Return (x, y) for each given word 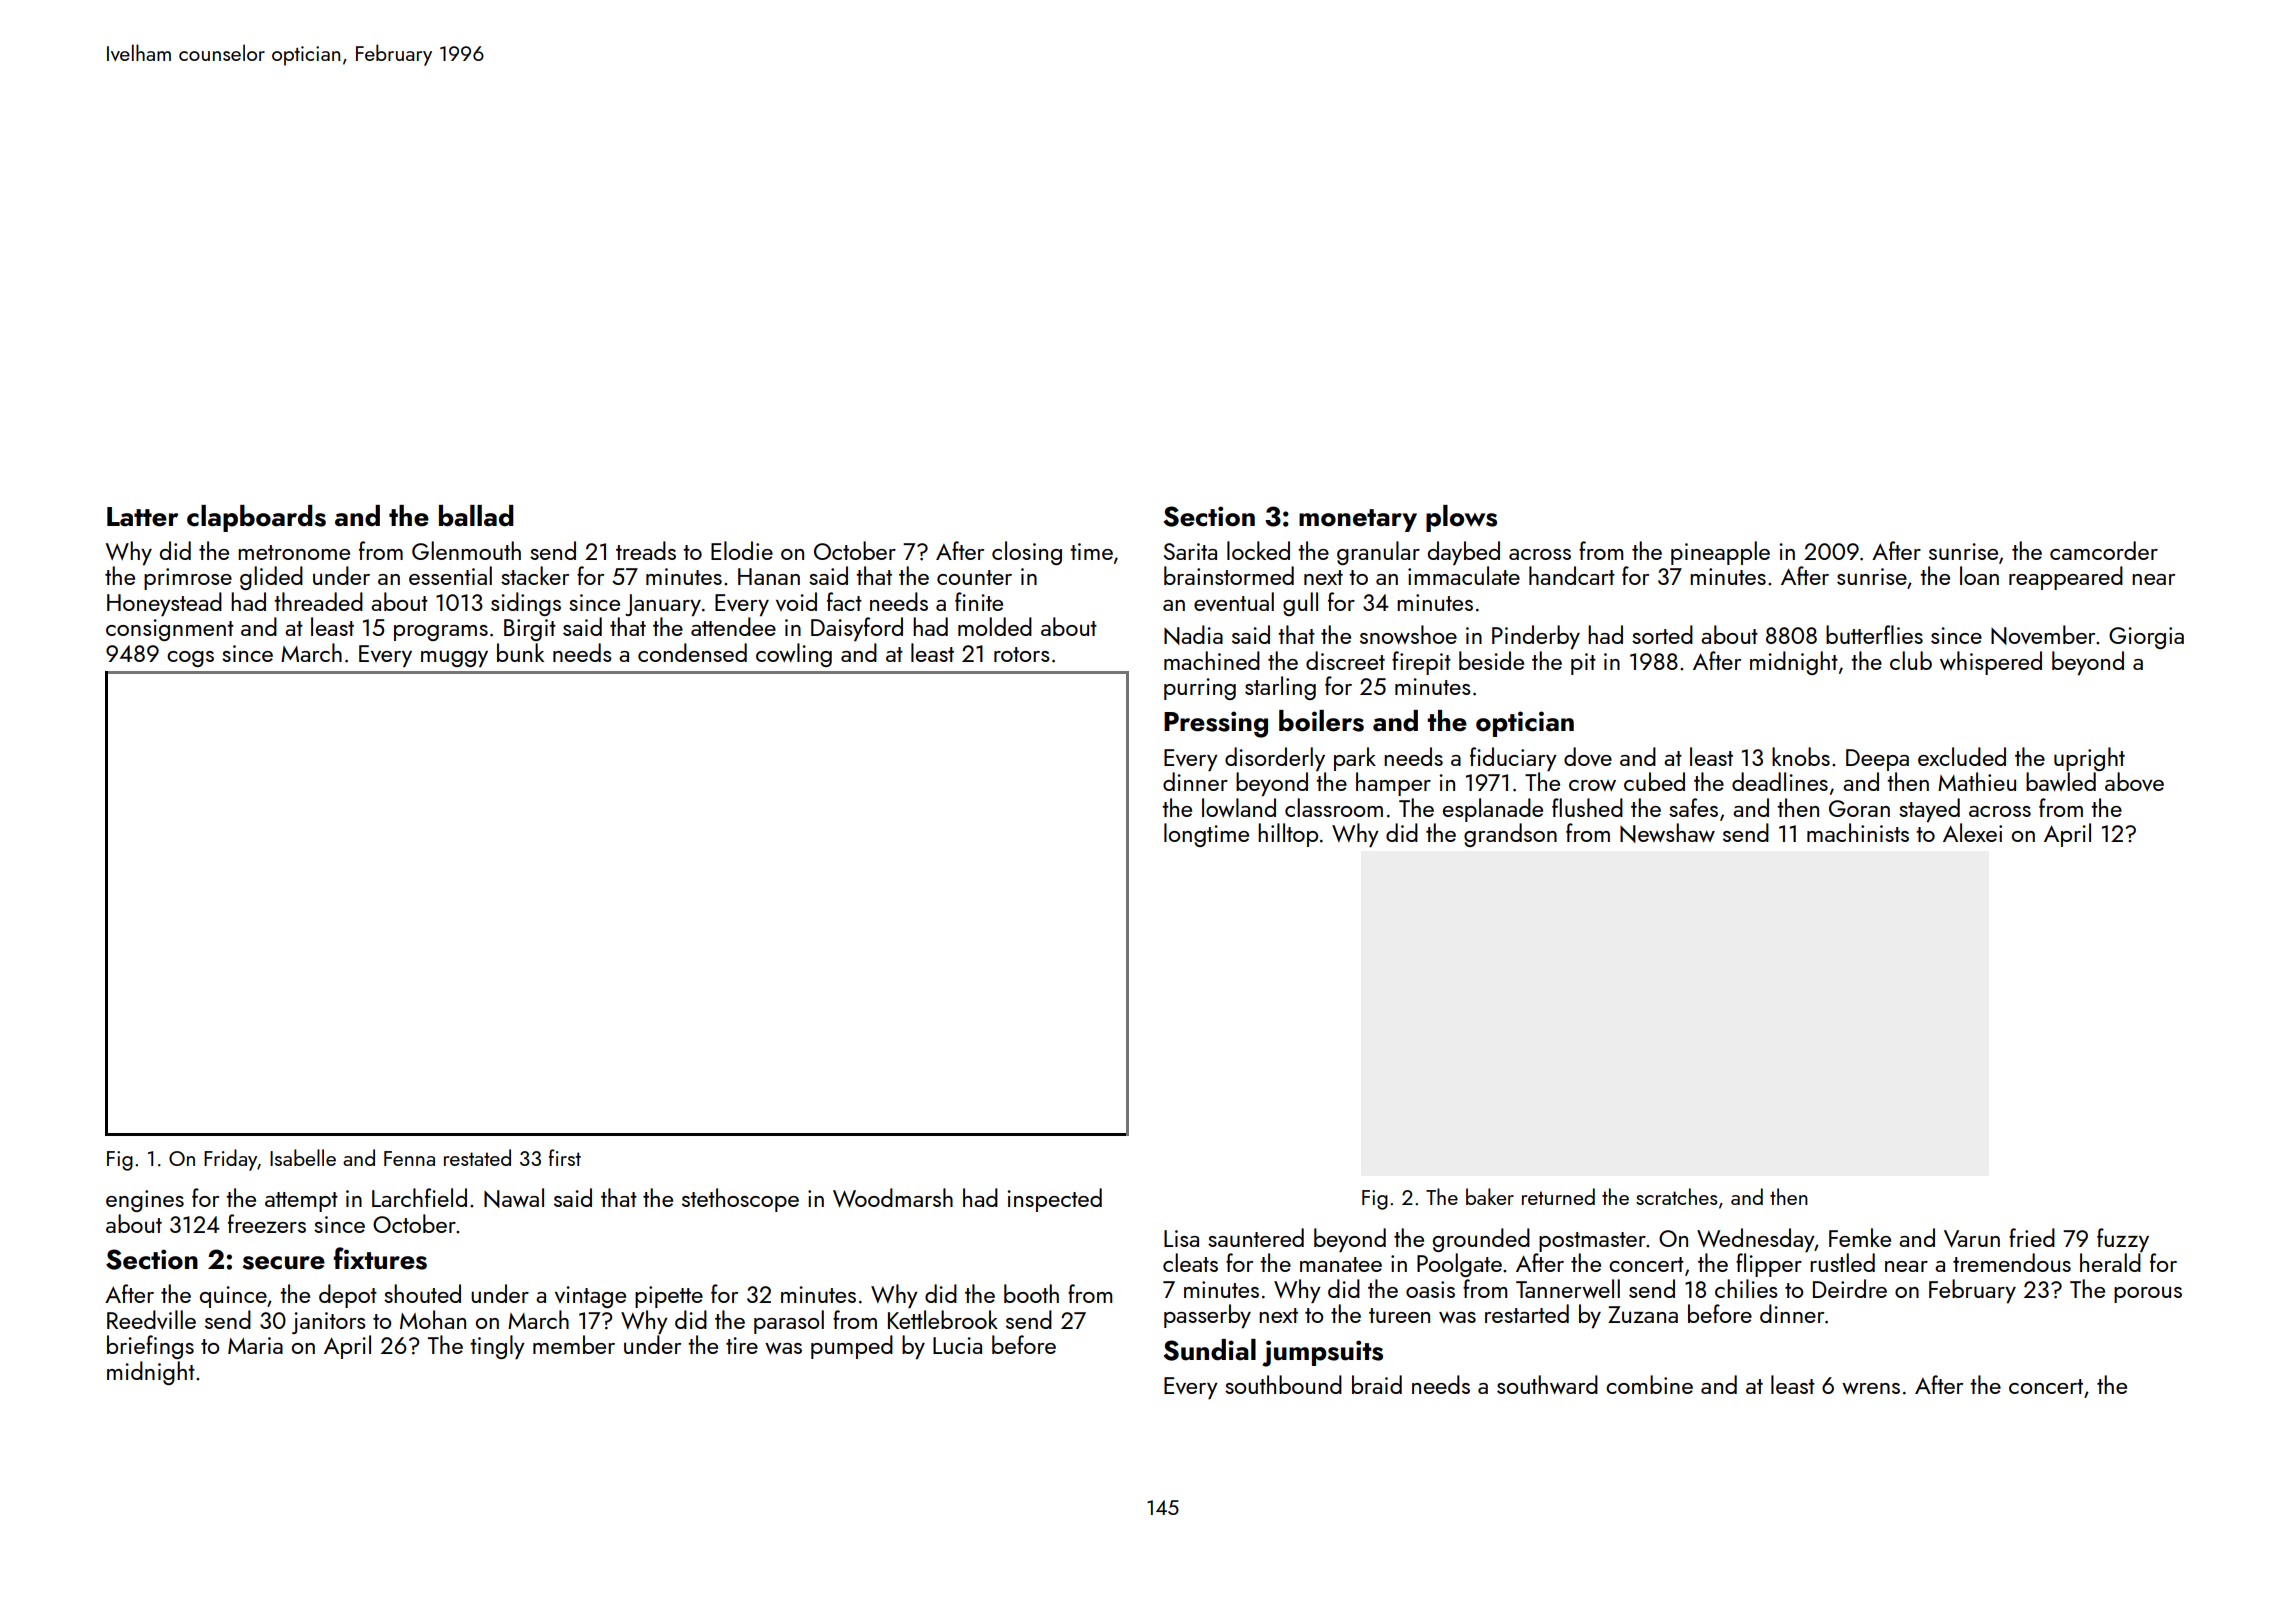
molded (995, 626)
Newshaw (1667, 833)
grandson (1510, 835)
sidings (526, 604)
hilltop (1288, 835)
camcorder (2104, 550)
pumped (852, 1347)
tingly (497, 1347)
